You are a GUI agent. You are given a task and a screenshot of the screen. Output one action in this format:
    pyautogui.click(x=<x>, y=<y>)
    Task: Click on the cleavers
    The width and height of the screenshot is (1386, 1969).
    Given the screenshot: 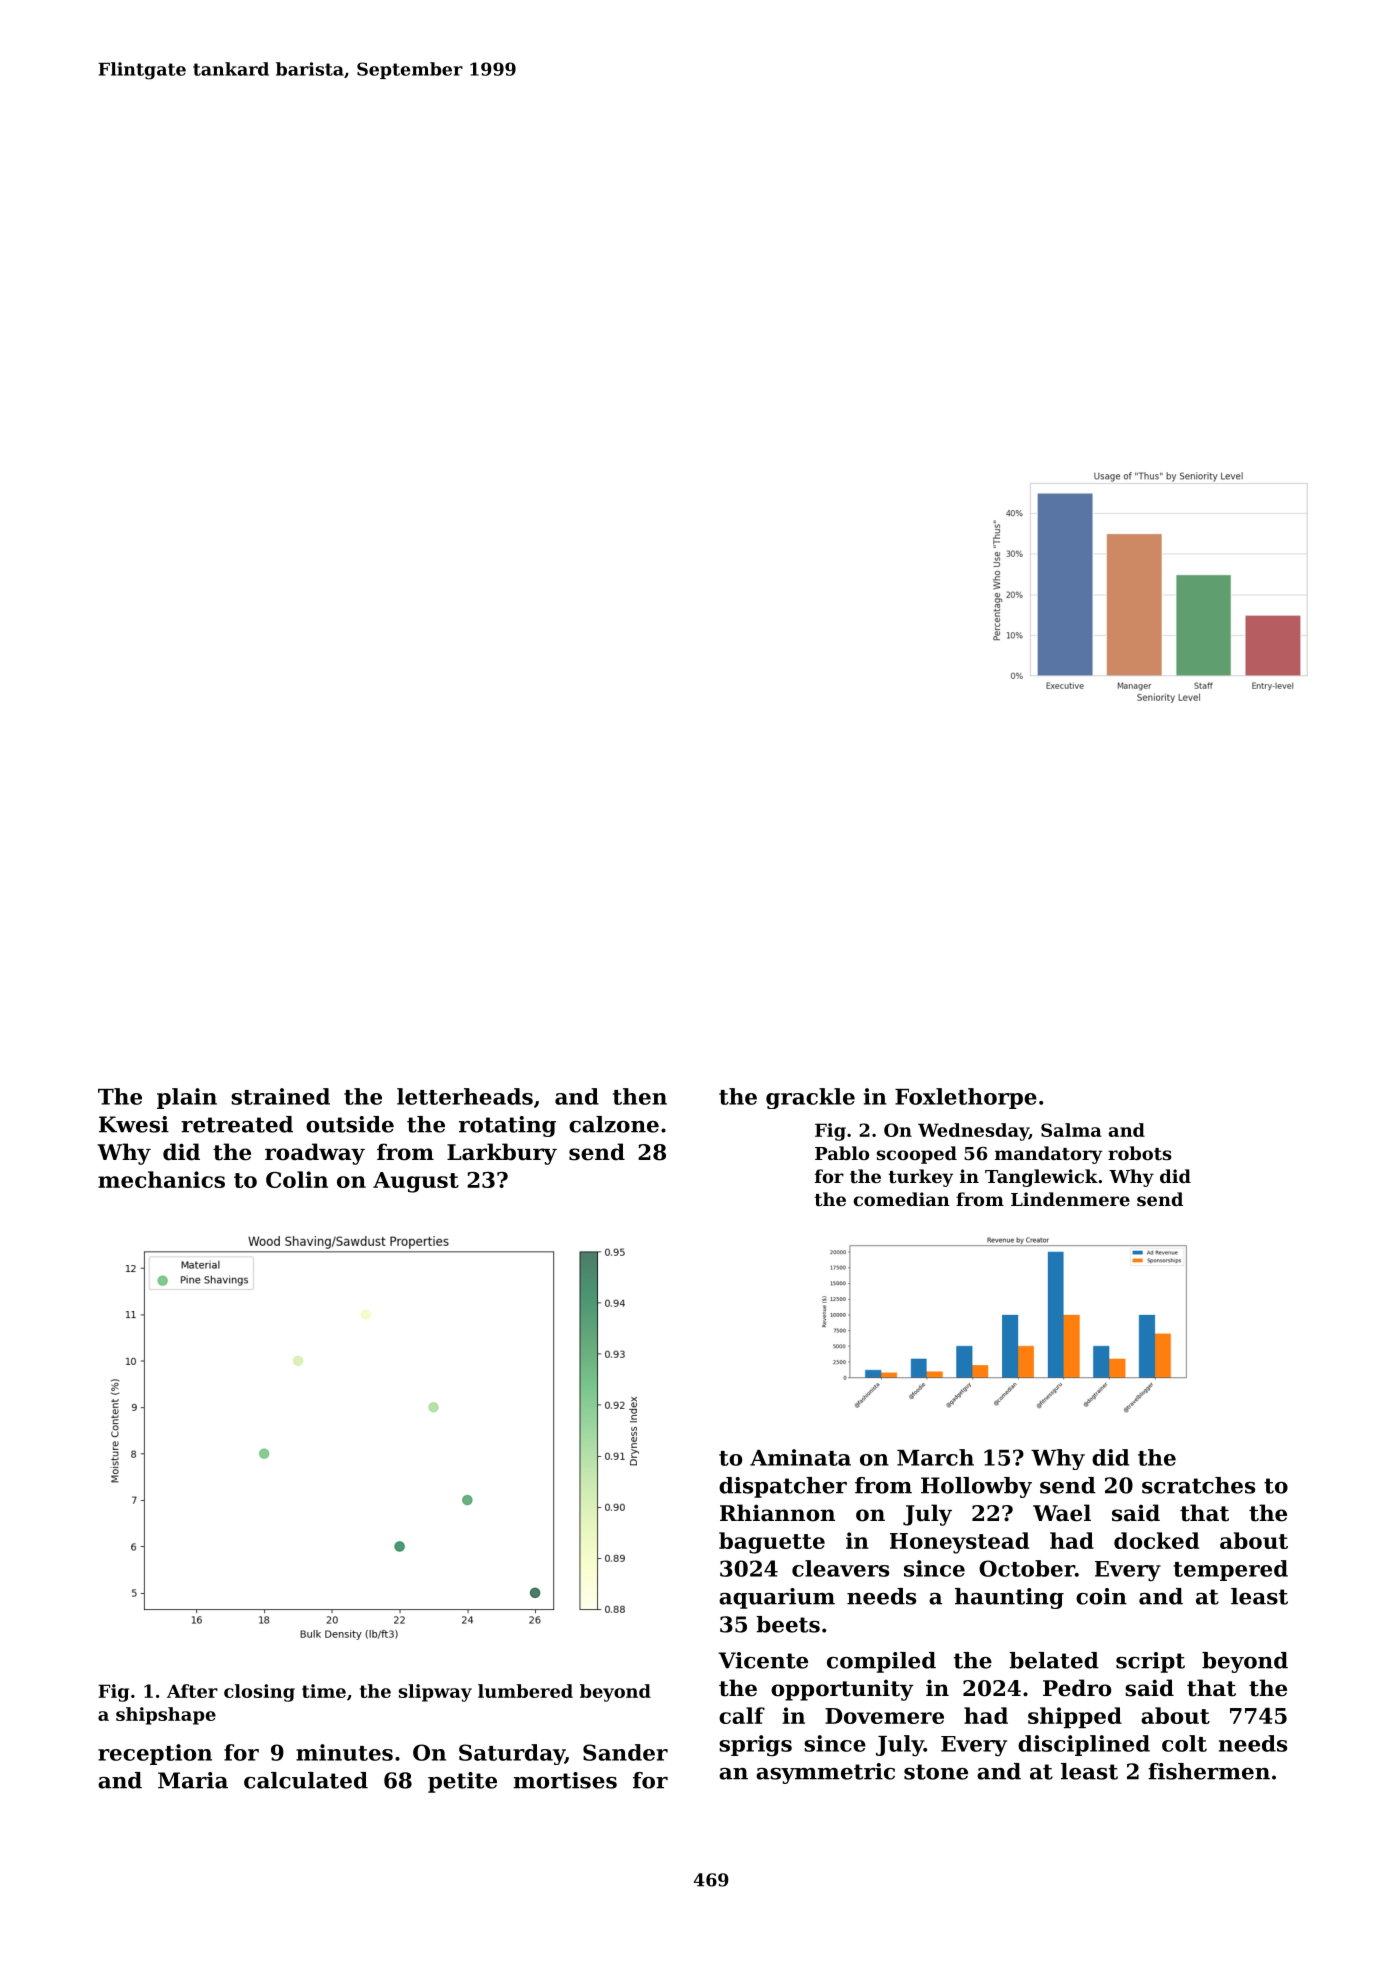 What is the action you would take?
    pyautogui.click(x=840, y=1568)
